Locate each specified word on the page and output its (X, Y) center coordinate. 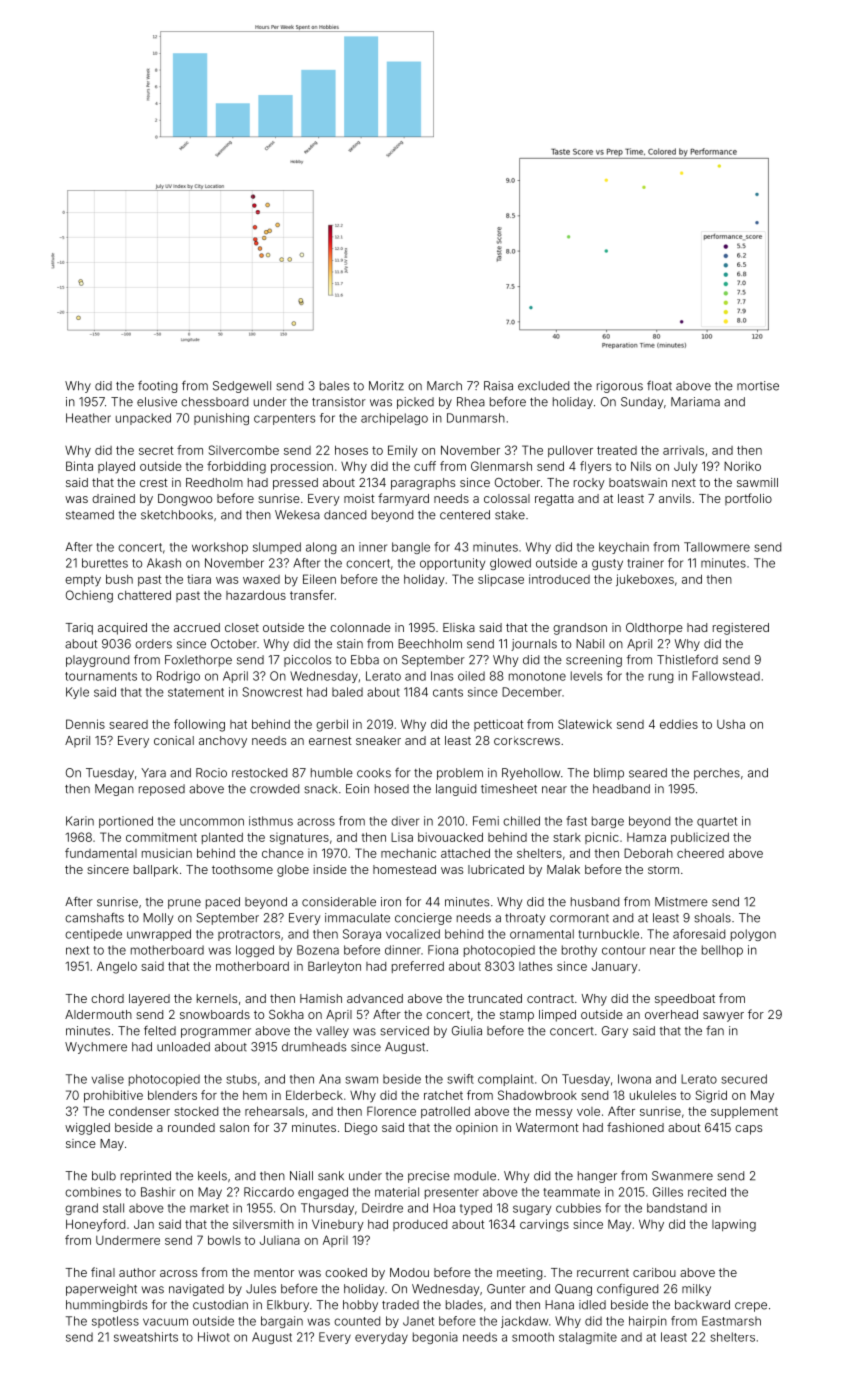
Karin (80, 821)
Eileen (319, 579)
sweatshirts (146, 1337)
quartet (717, 822)
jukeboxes (645, 580)
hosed (392, 789)
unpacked (143, 419)
